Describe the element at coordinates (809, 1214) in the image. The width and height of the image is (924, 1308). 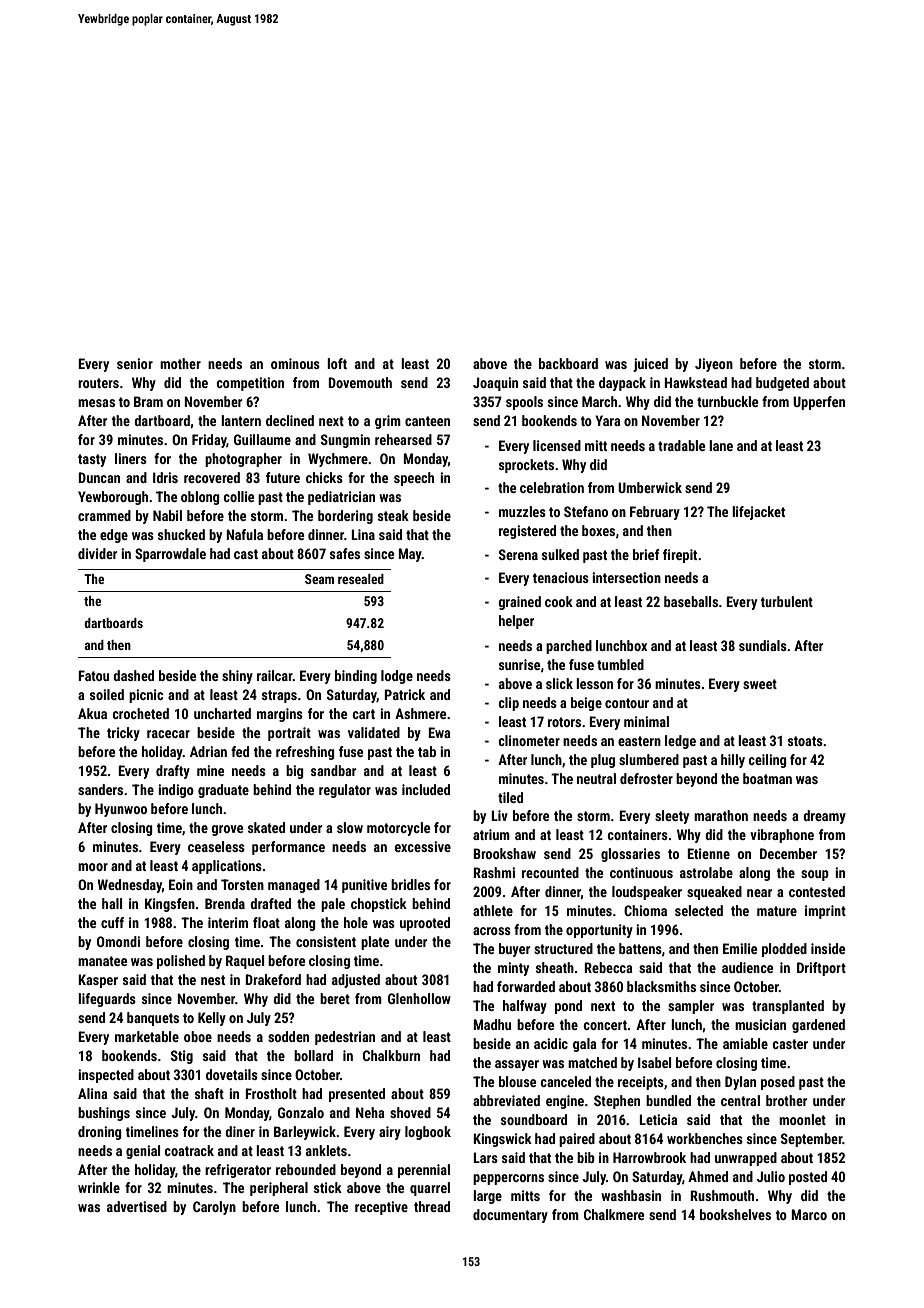
I see `Marco` at that location.
